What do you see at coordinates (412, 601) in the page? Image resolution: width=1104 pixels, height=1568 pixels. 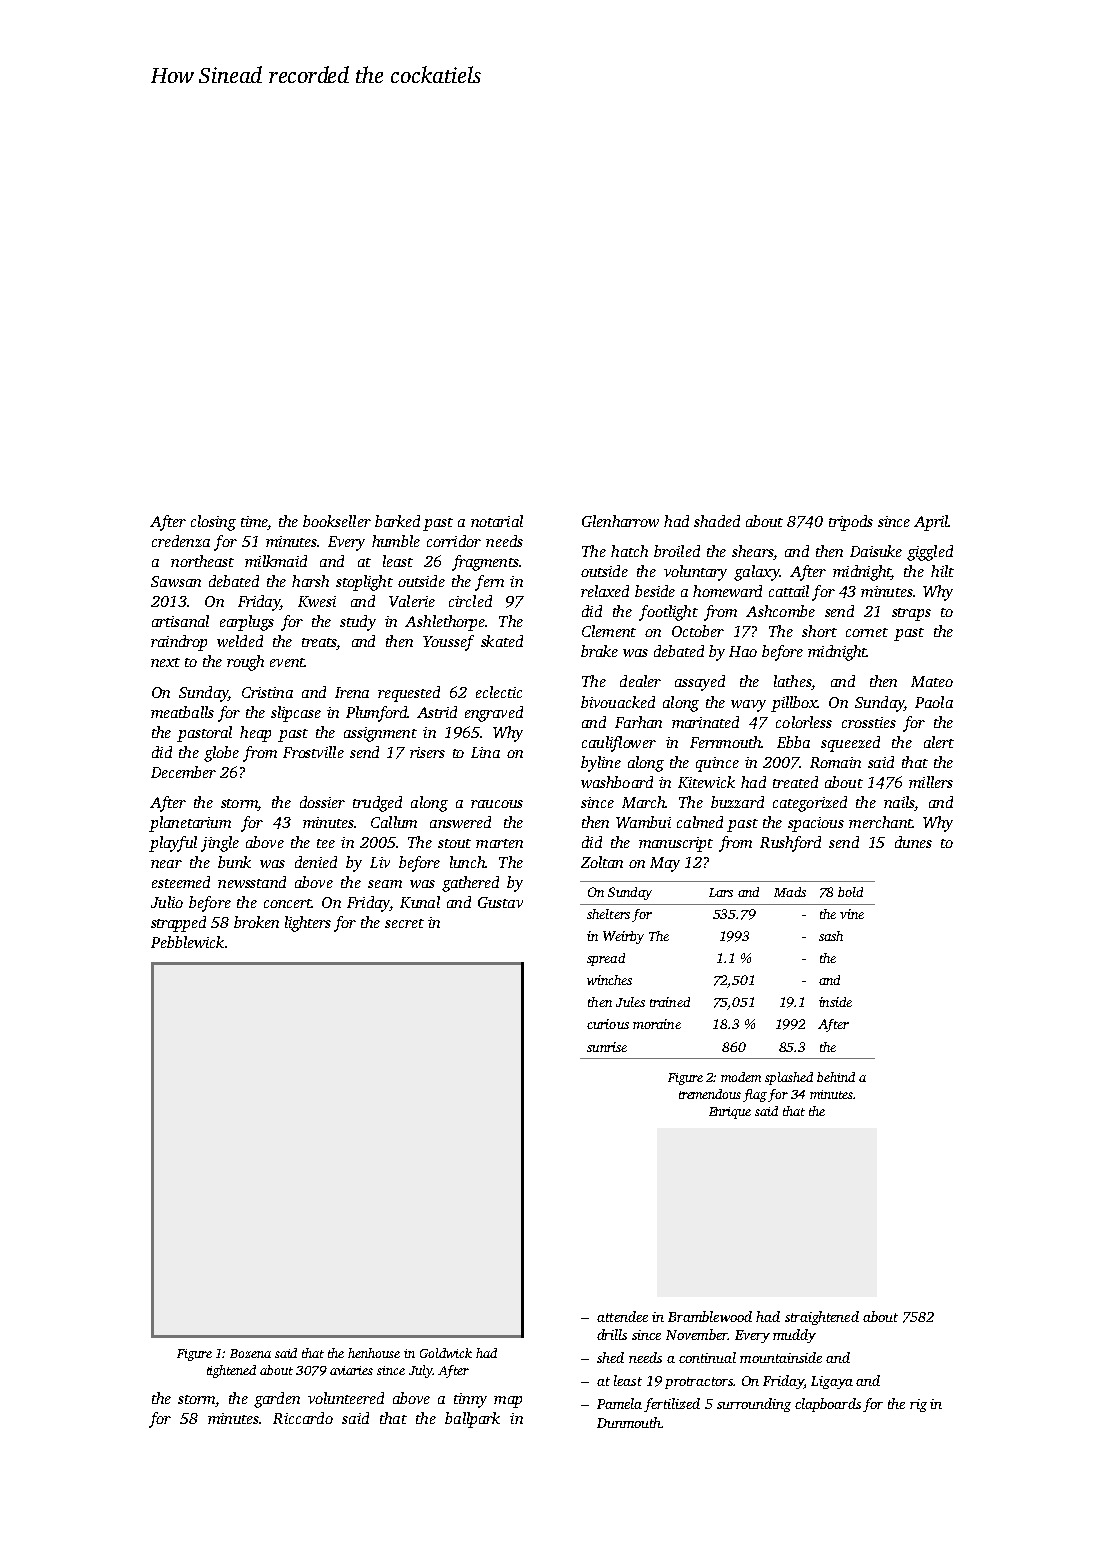 I see `Valerie` at bounding box center [412, 601].
